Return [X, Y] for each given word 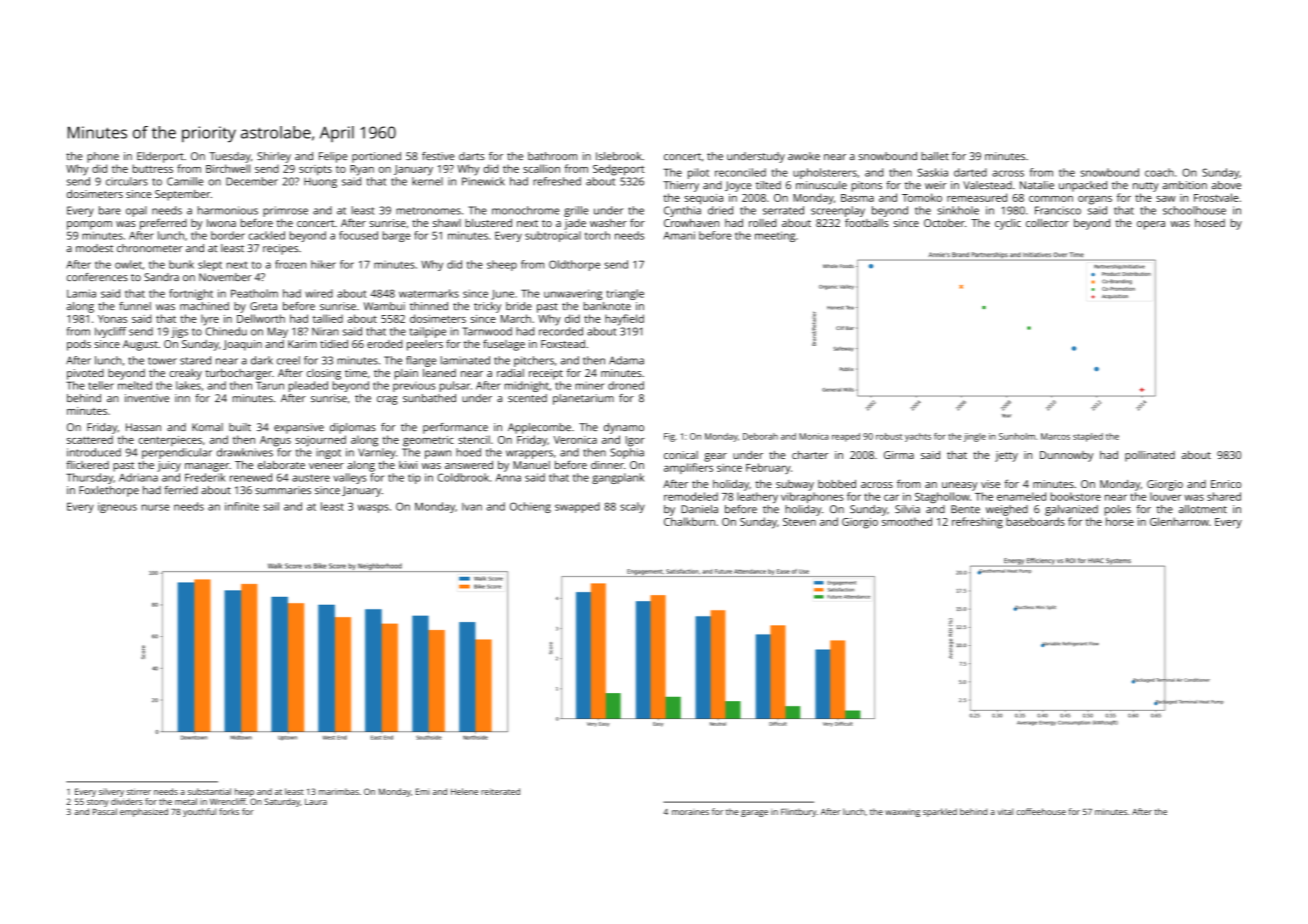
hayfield [624, 320]
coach [1159, 172]
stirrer [139, 791]
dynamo [624, 428]
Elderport [160, 157]
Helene [464, 791]
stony [98, 803]
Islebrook [619, 156]
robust [889, 436]
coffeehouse [1041, 811]
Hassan [143, 427]
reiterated [500, 791]
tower [162, 361]
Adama [626, 360]
